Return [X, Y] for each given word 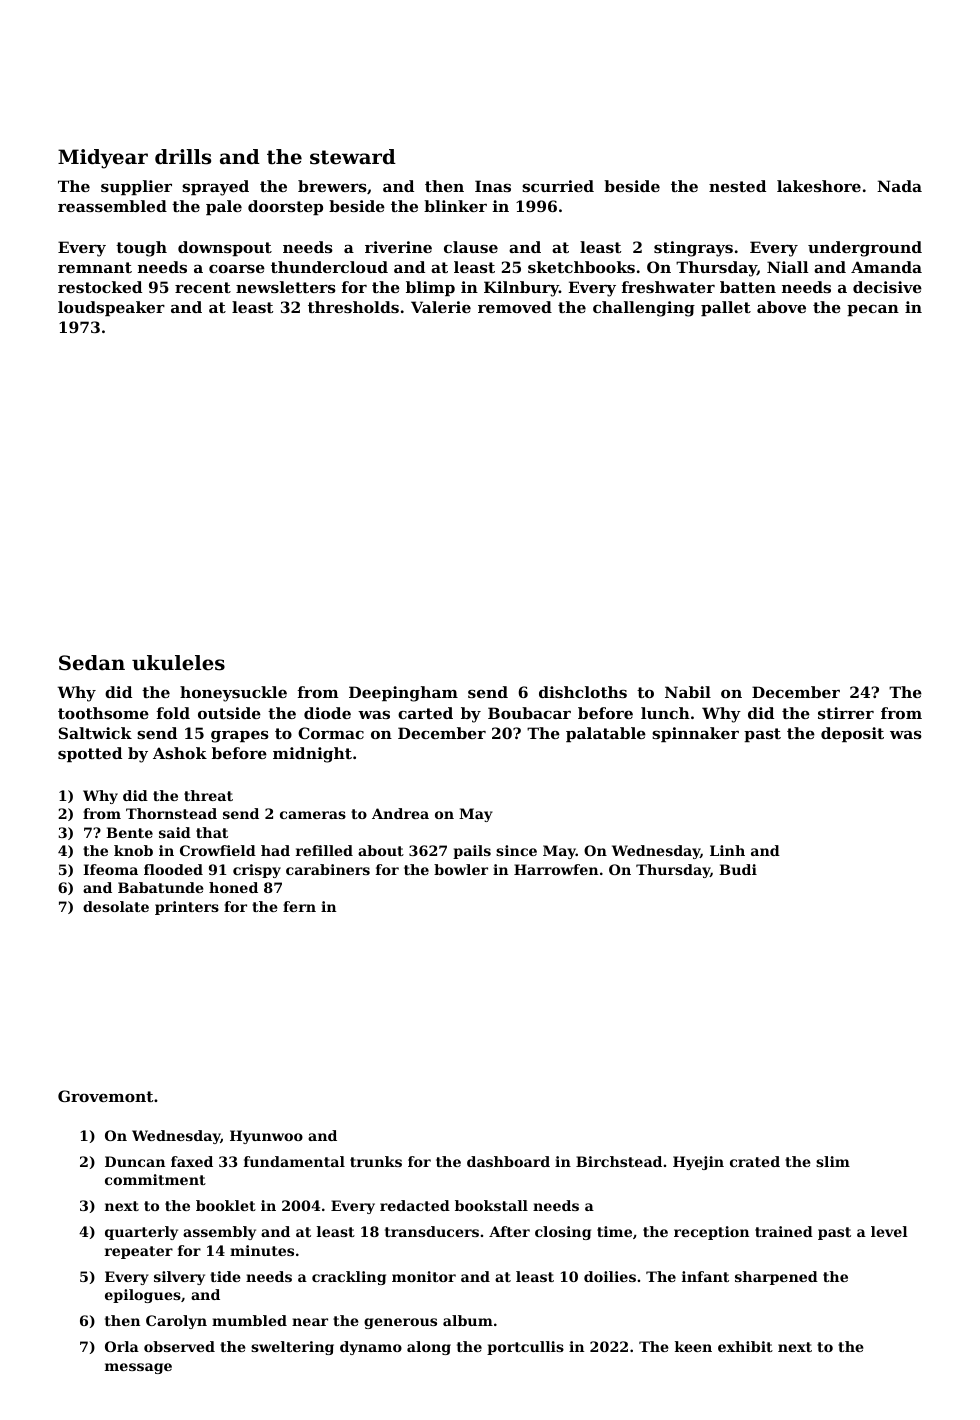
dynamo [371, 1348]
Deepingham [403, 694]
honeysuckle [233, 694]
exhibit [745, 1346]
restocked [100, 287]
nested [737, 186]
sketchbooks [581, 267]
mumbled [249, 1320]
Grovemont [105, 1096]
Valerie [441, 307]
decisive [887, 287]
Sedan [92, 663]
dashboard [508, 1161]
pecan [873, 310]
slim [833, 1161]
